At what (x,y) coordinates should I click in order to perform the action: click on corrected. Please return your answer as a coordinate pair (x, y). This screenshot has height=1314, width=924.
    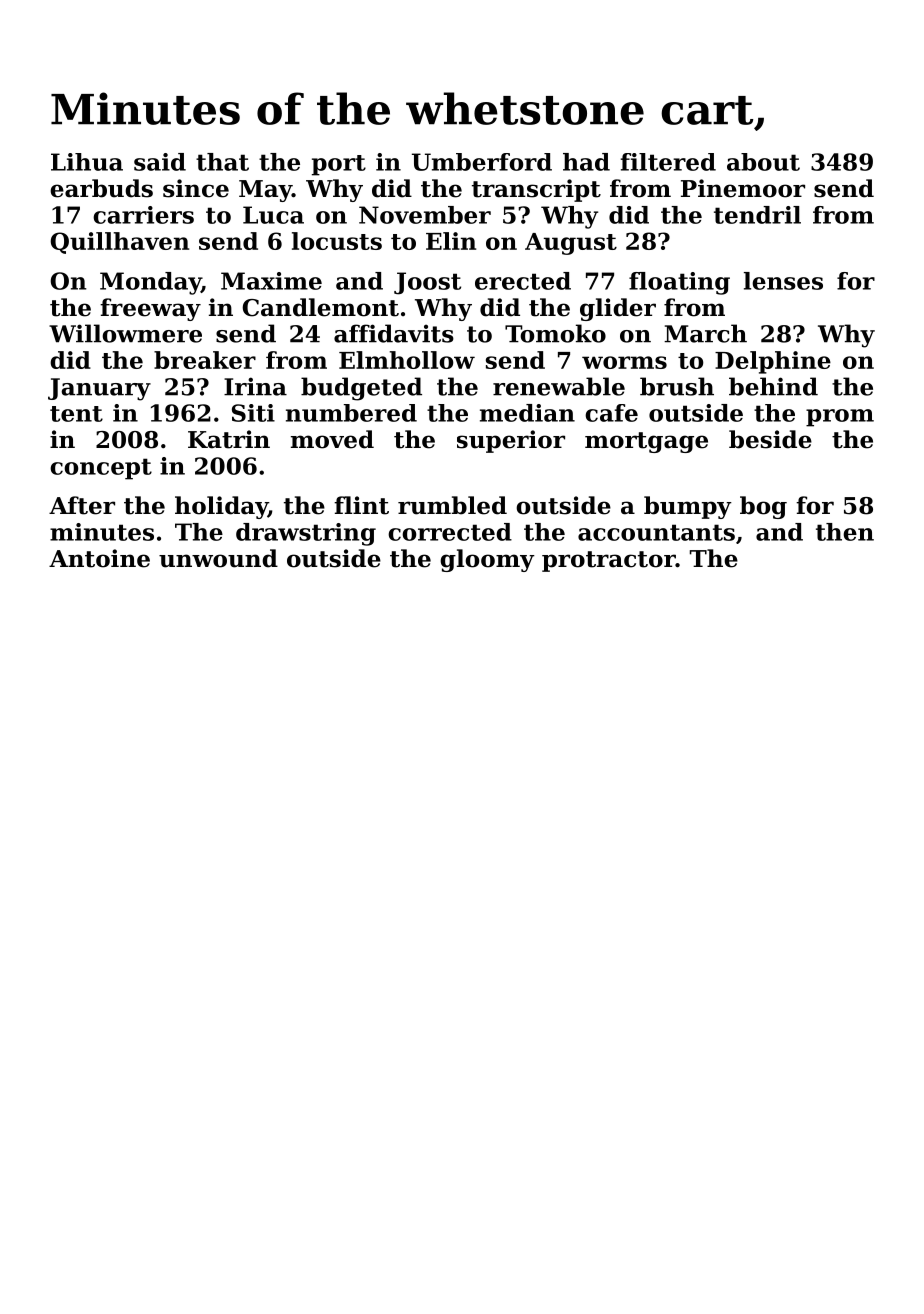
    Looking at the image, I should click on (450, 532).
